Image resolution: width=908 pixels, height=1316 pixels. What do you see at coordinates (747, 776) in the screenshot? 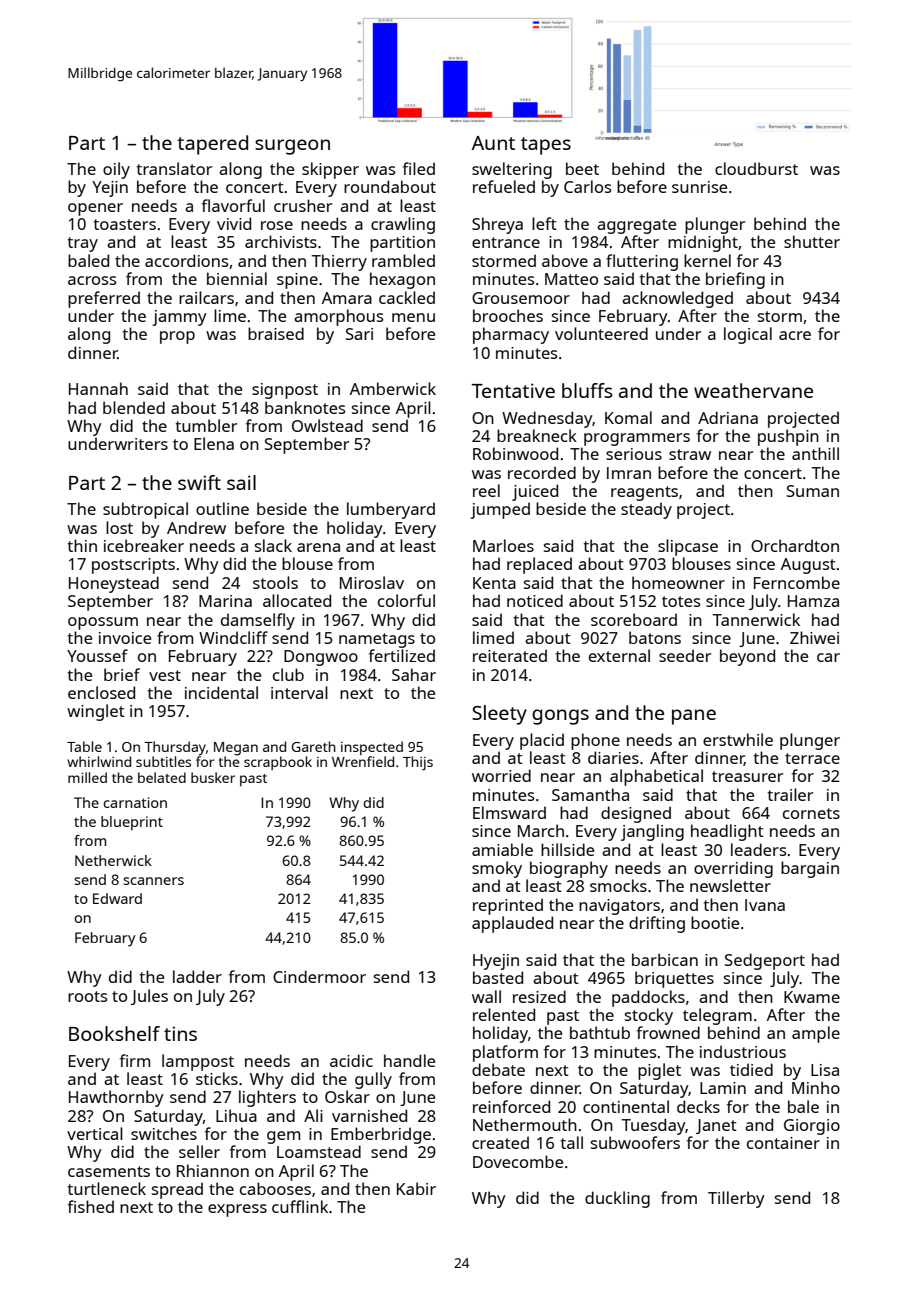
I see `treasurer` at bounding box center [747, 776].
